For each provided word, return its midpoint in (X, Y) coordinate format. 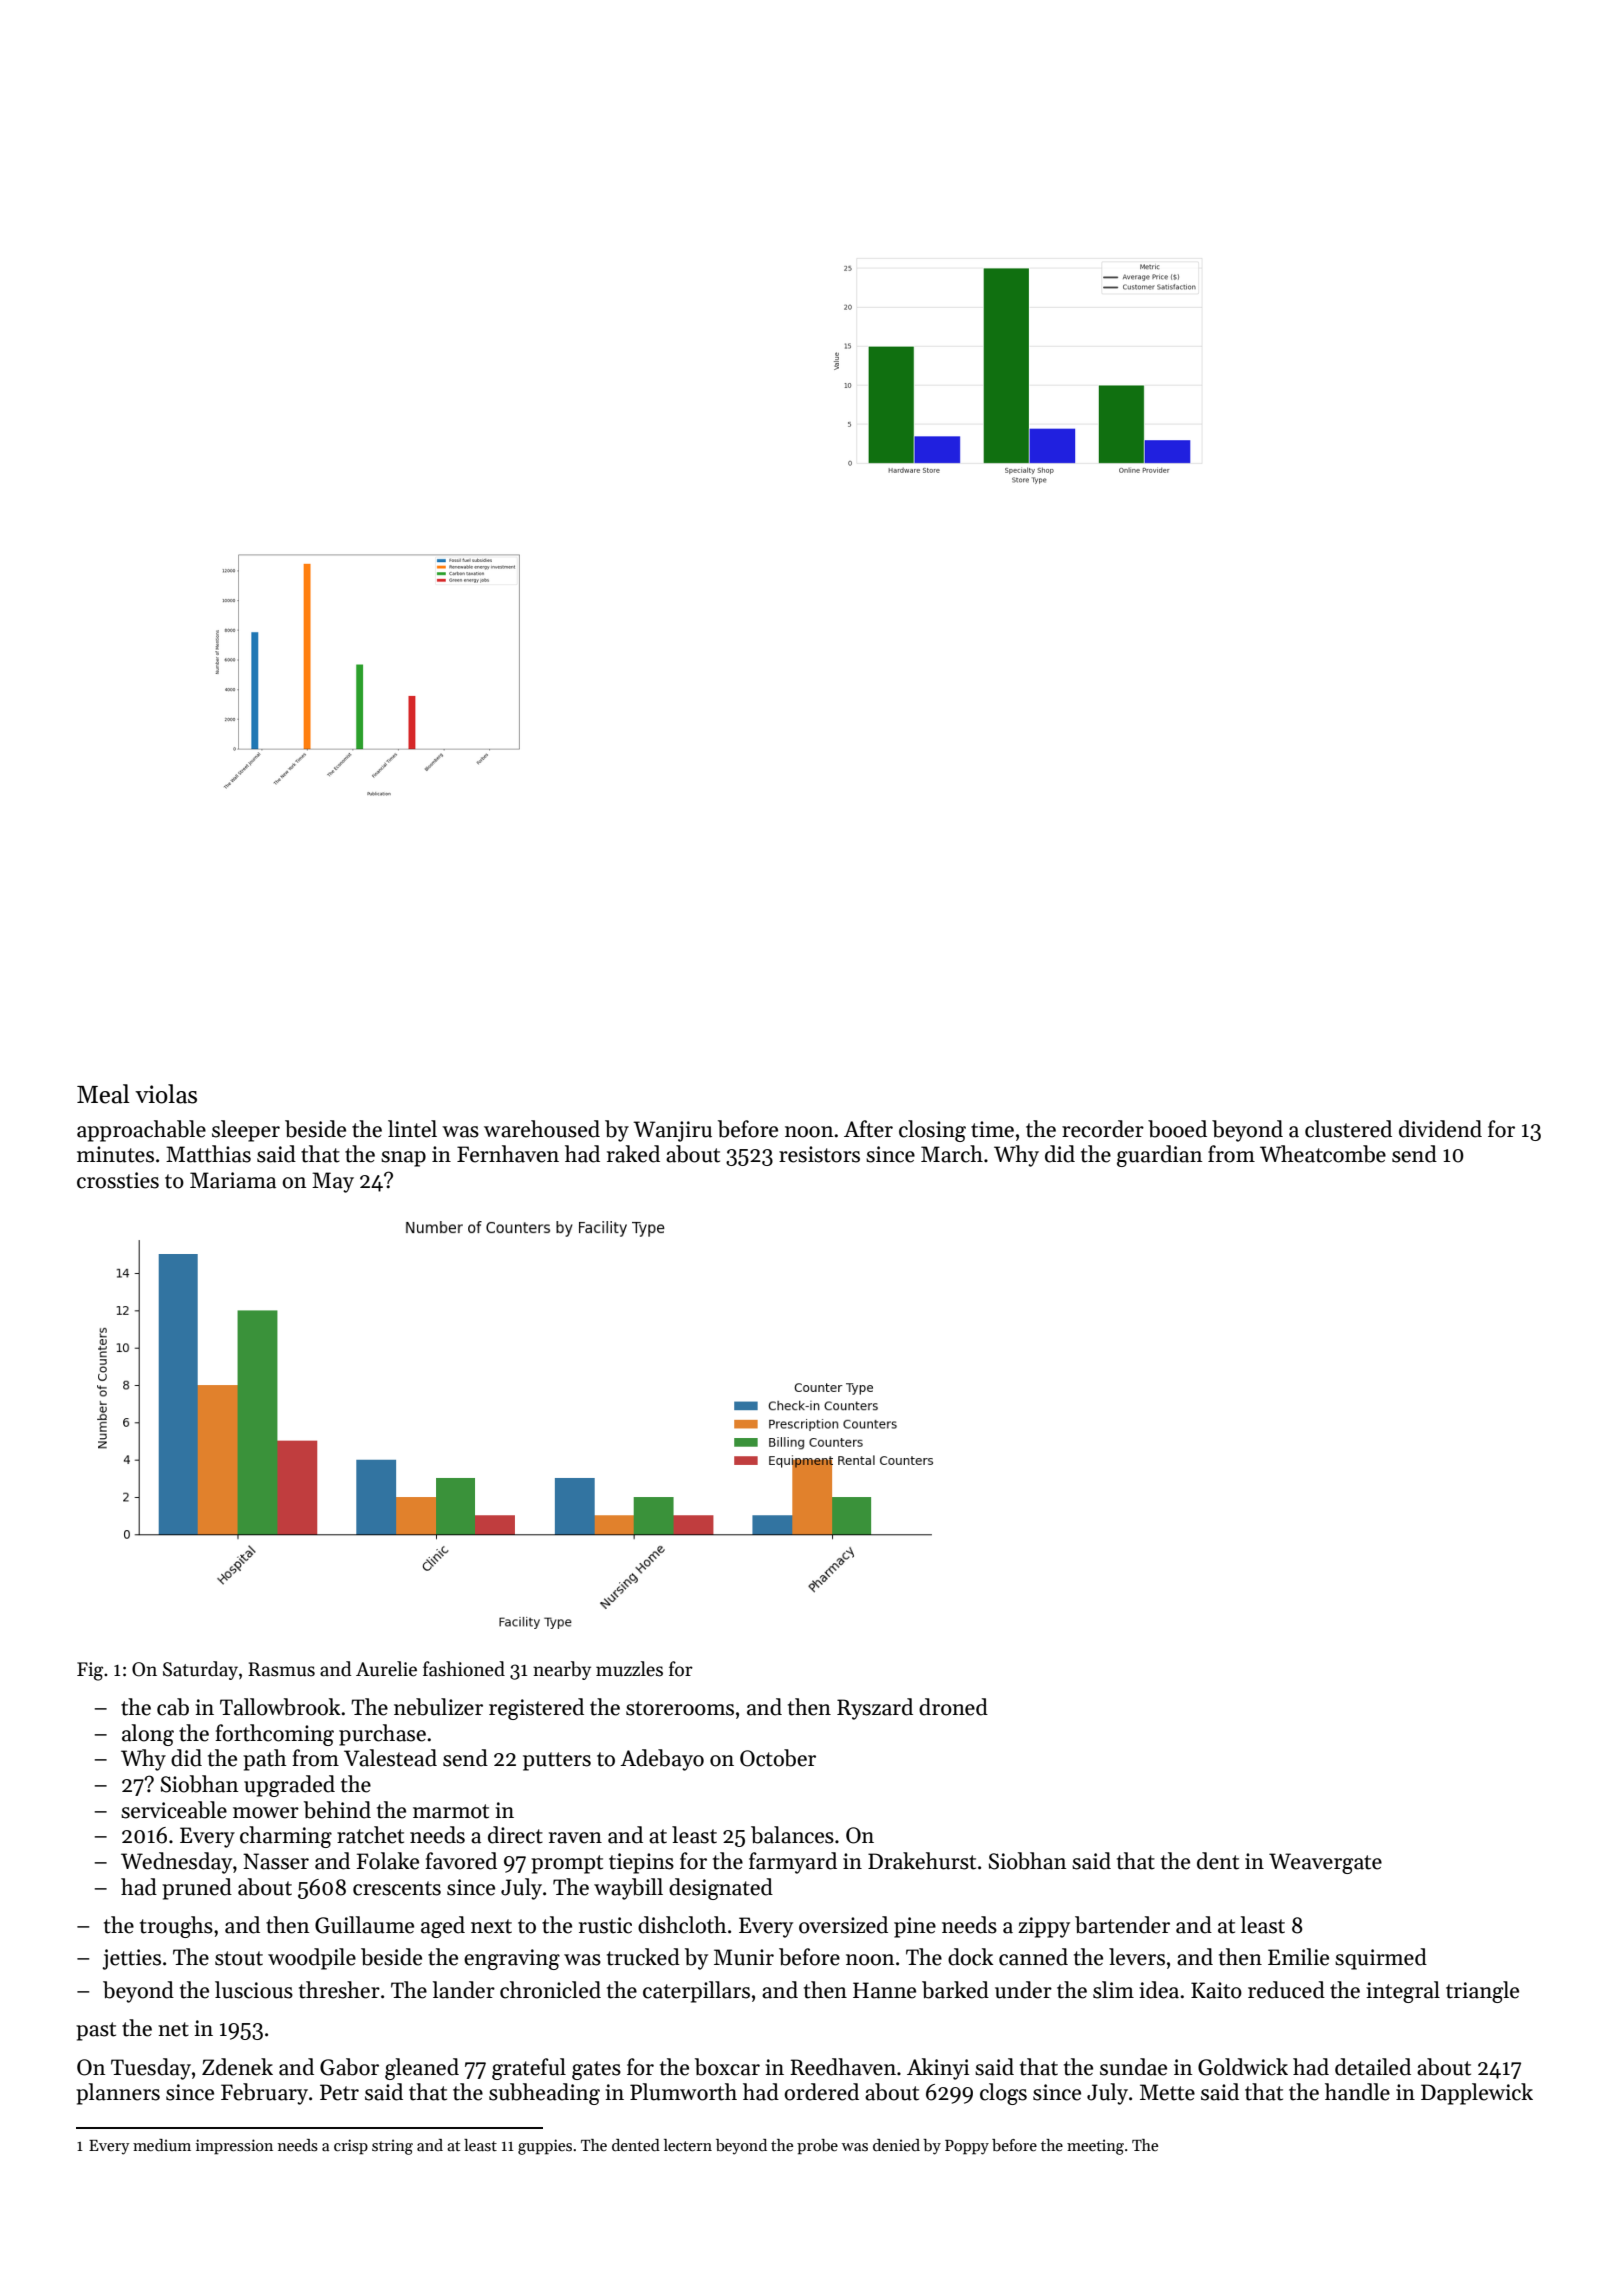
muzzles (629, 1669)
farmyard (793, 1863)
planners (118, 2094)
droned (953, 1707)
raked (633, 1154)
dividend (1440, 1129)
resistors (819, 1154)
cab (173, 1707)
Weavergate (1325, 1863)
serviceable (174, 1810)
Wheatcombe (1323, 1154)
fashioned (464, 1669)
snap (403, 1159)
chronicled (550, 1990)
